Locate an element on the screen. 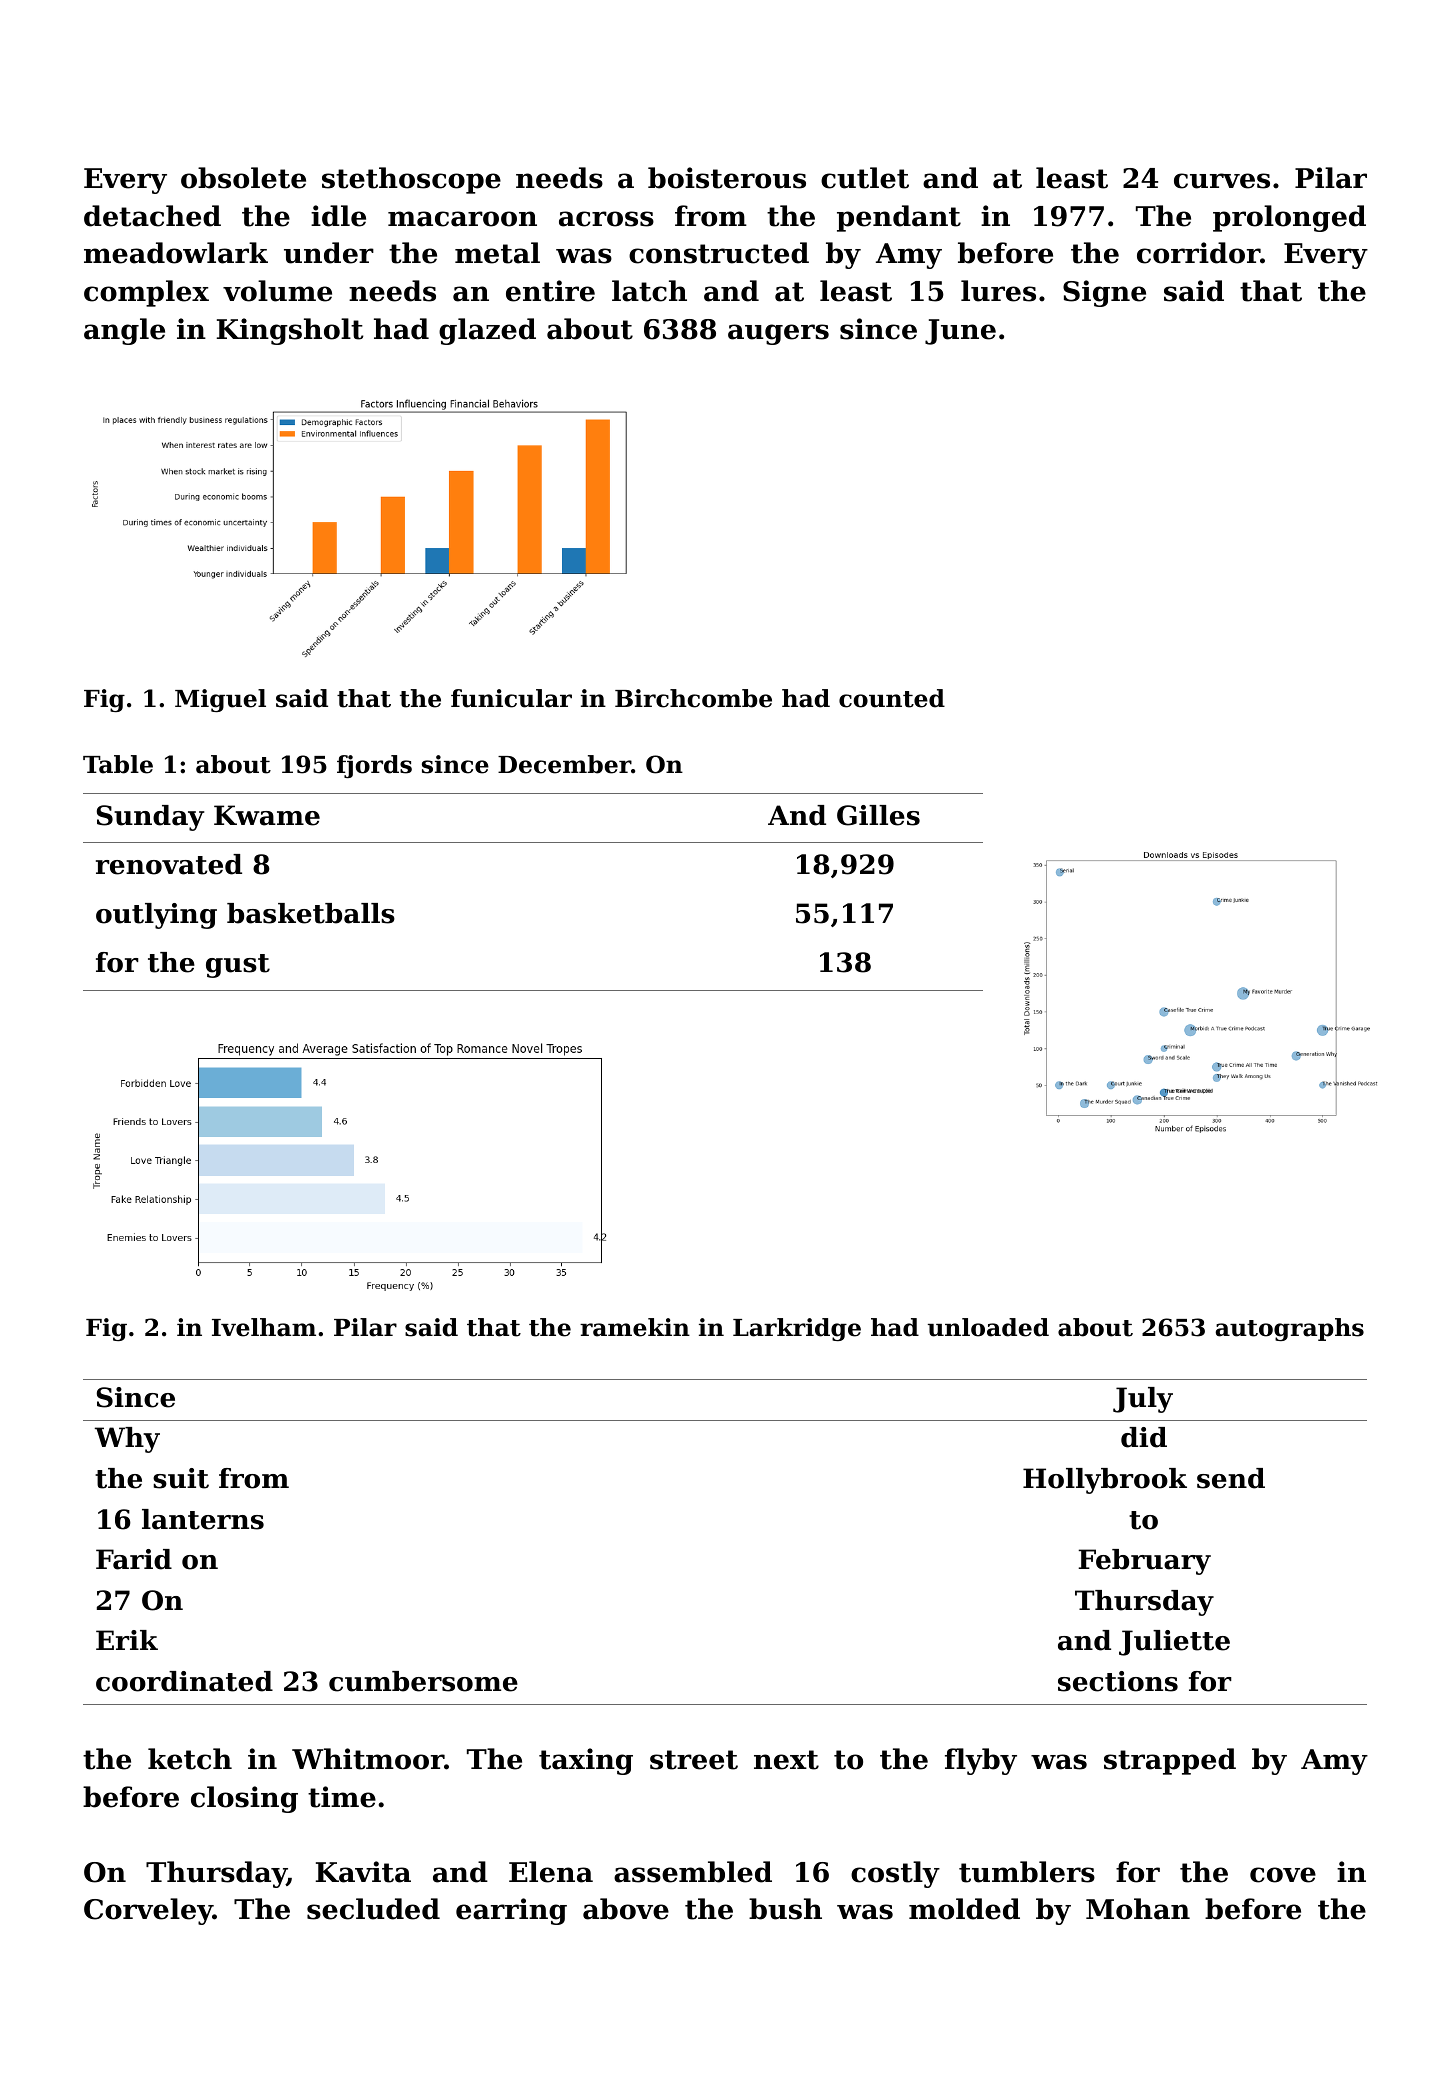  Whitmoor is located at coordinates (368, 1759).
